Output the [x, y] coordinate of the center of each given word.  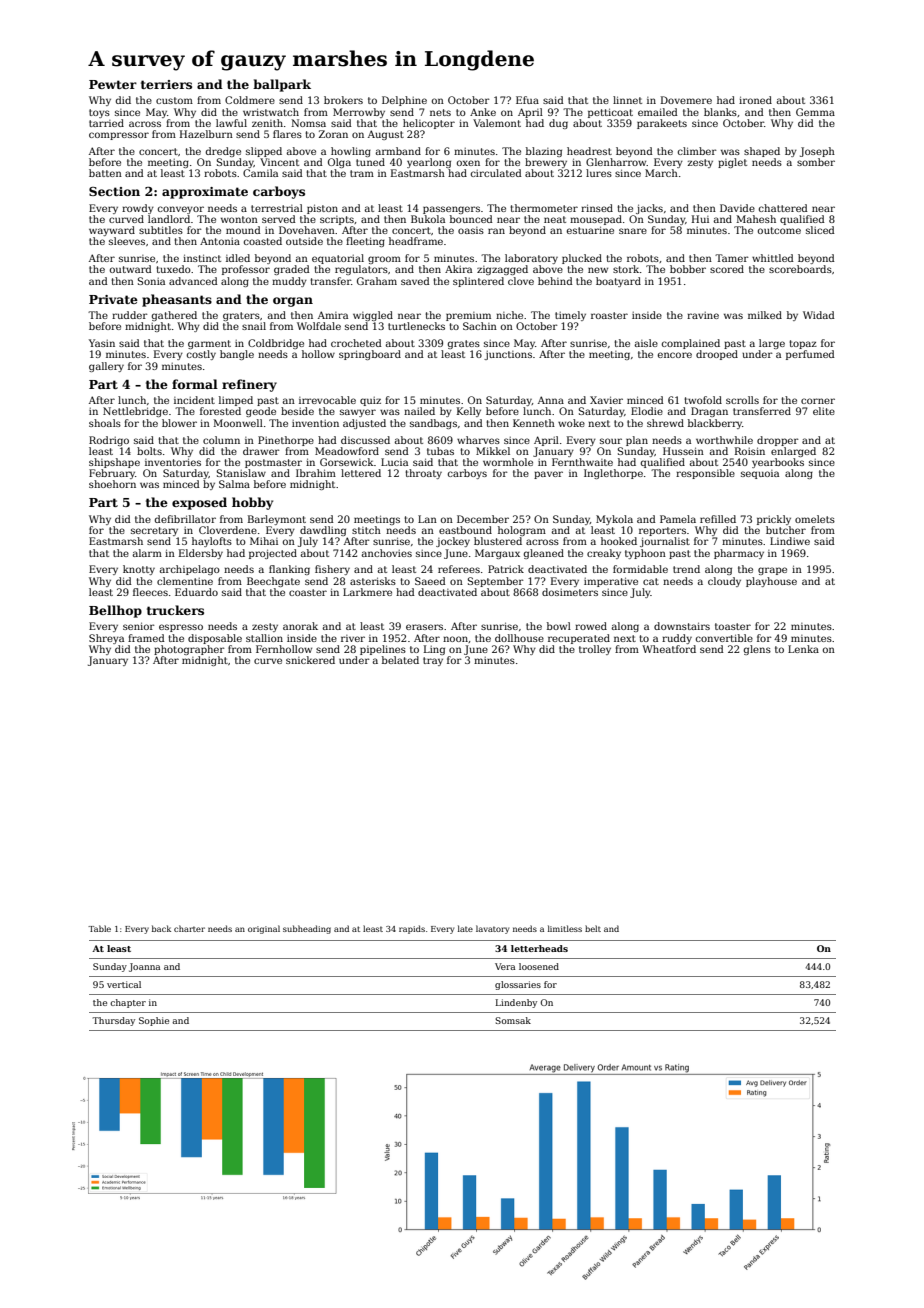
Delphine [404, 101]
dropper [778, 441]
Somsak [513, 1020]
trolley [595, 650]
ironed [755, 100]
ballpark [282, 85]
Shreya [106, 639]
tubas [440, 451]
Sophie [154, 1021]
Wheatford [669, 649]
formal [195, 384]
